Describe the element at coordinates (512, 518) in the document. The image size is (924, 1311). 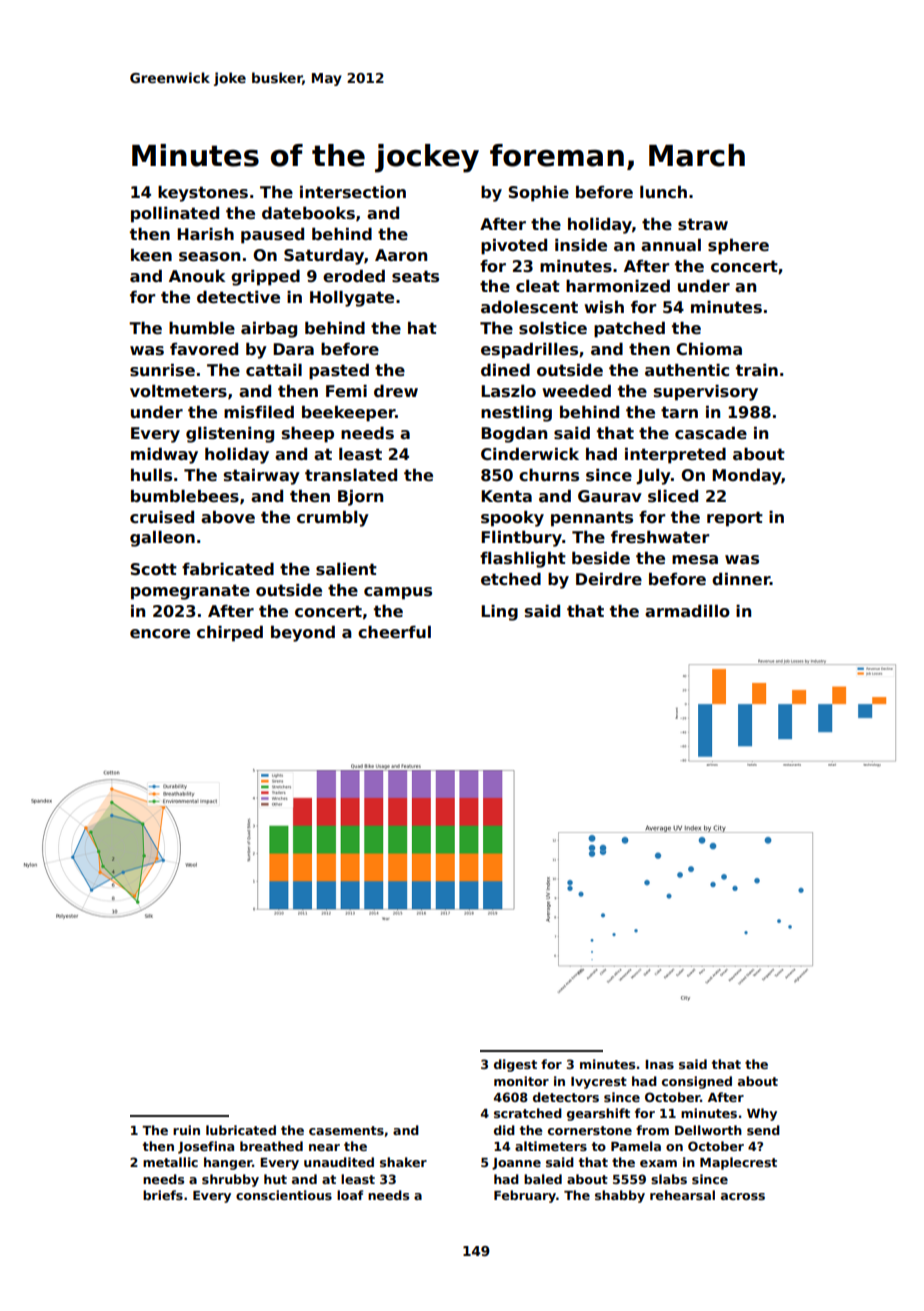
I see `spooky` at that location.
